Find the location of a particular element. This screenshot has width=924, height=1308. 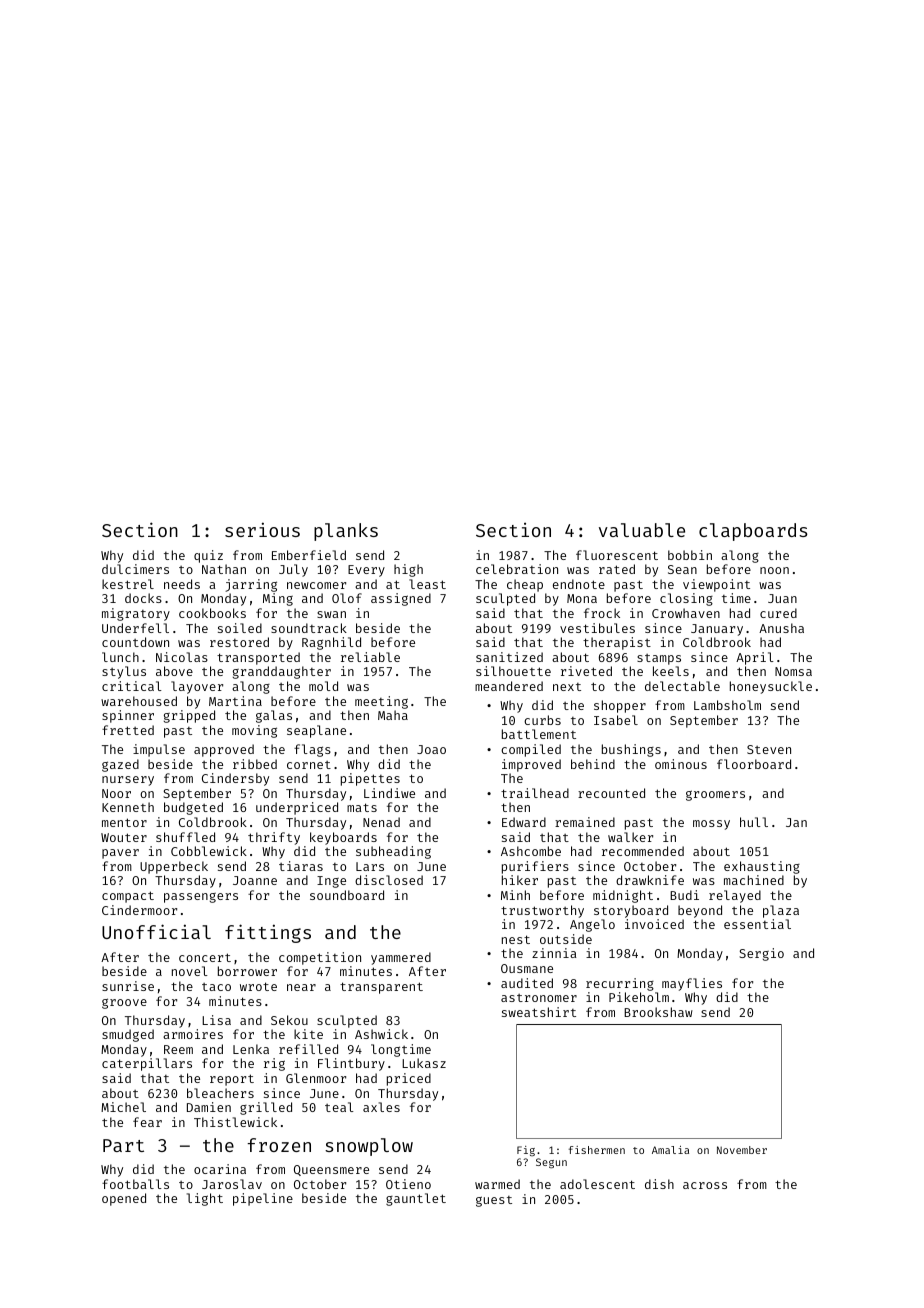

July is located at coordinates (293, 570).
